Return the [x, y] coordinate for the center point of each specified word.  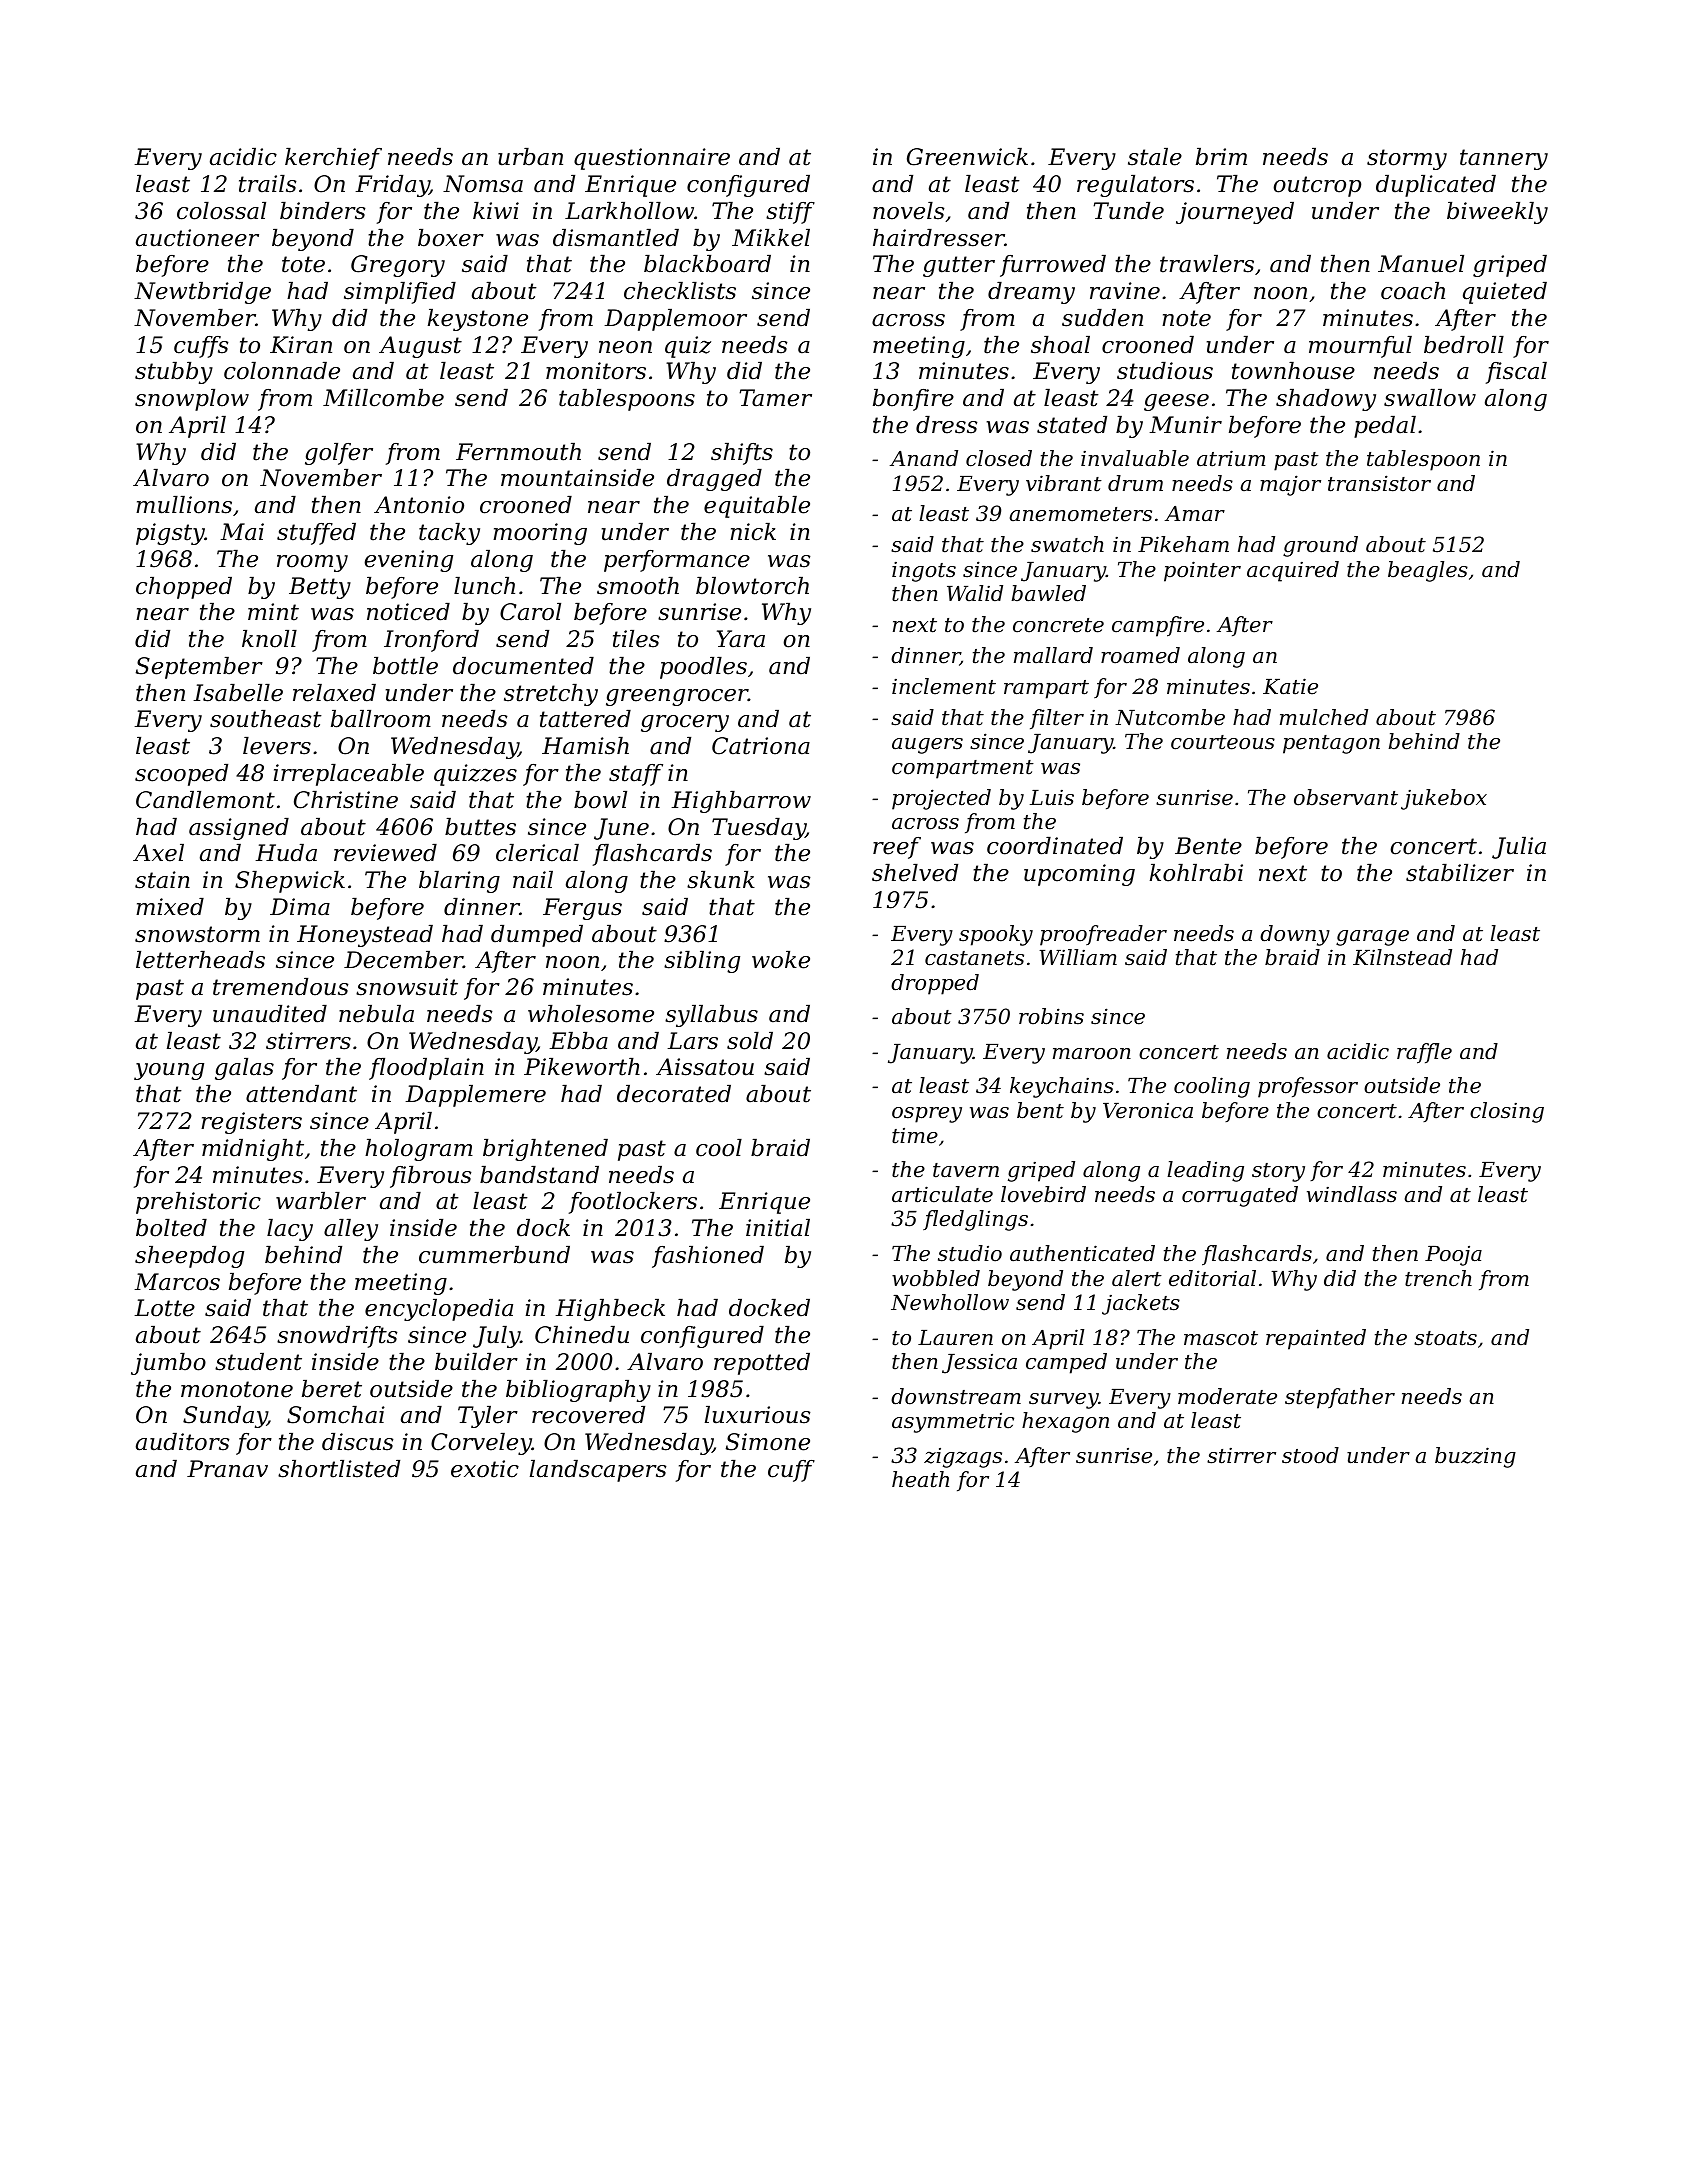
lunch [484, 586]
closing [1507, 1112]
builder [476, 1362]
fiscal [1516, 373]
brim [1221, 157]
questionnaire [652, 159]
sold [750, 1041]
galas [244, 1069]
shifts [742, 454]
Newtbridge [202, 293]
